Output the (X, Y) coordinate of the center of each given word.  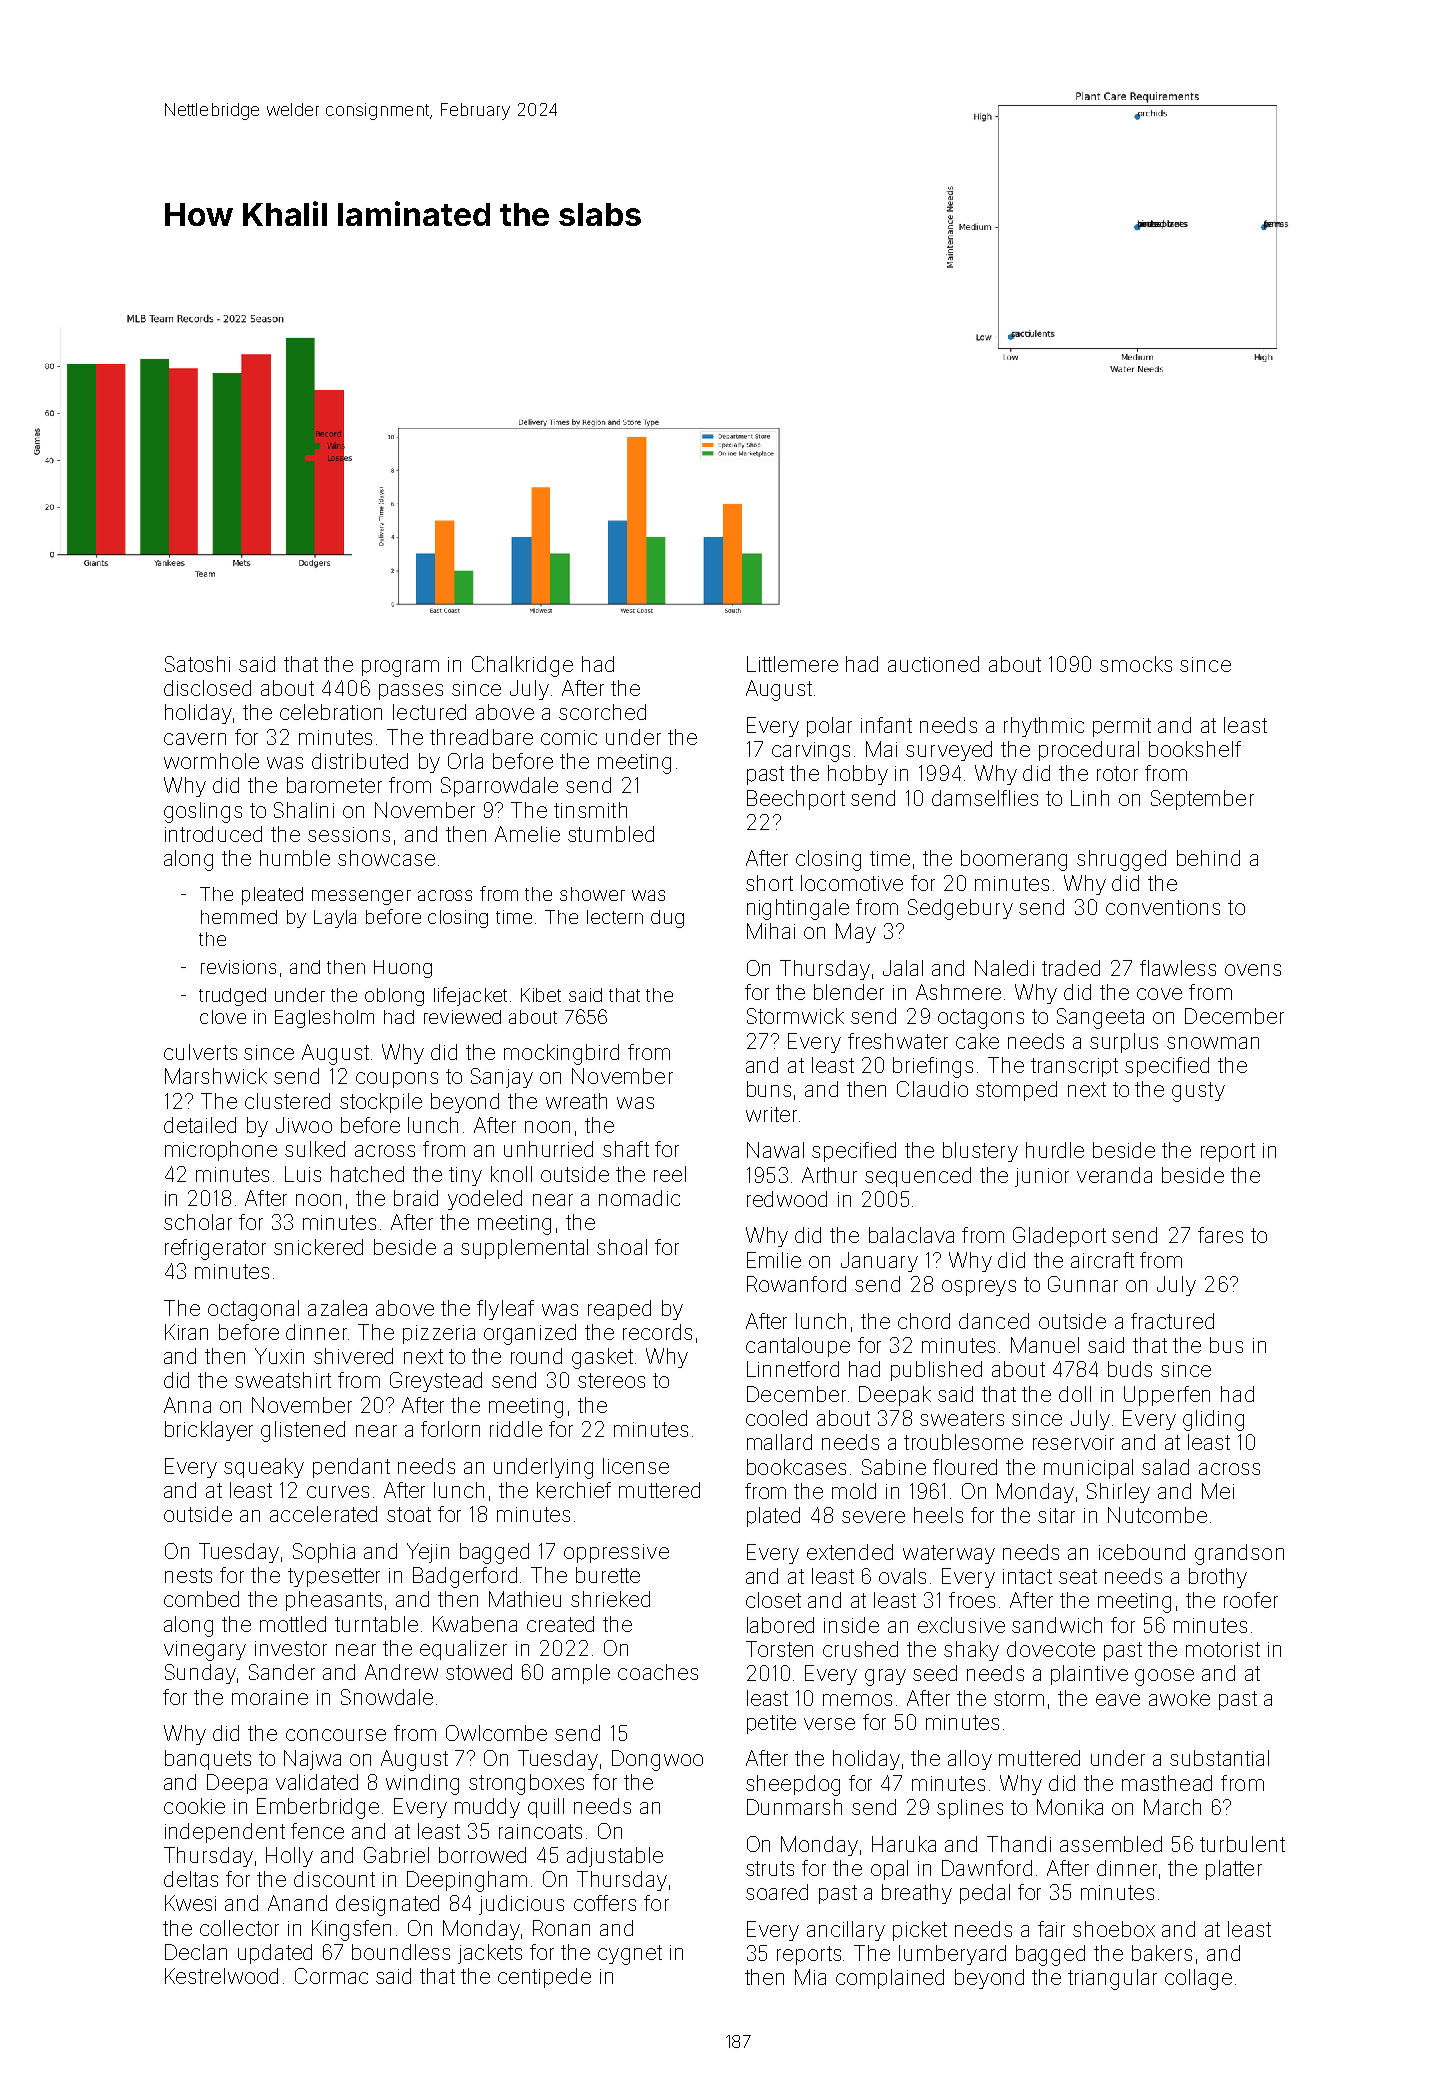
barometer (334, 785)
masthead (1167, 1783)
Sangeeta (1100, 1018)
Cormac (331, 1976)
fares (1220, 1235)
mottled (293, 1624)
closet (773, 1600)
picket (920, 1931)
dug (667, 919)
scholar (198, 1222)
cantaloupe (798, 1347)
